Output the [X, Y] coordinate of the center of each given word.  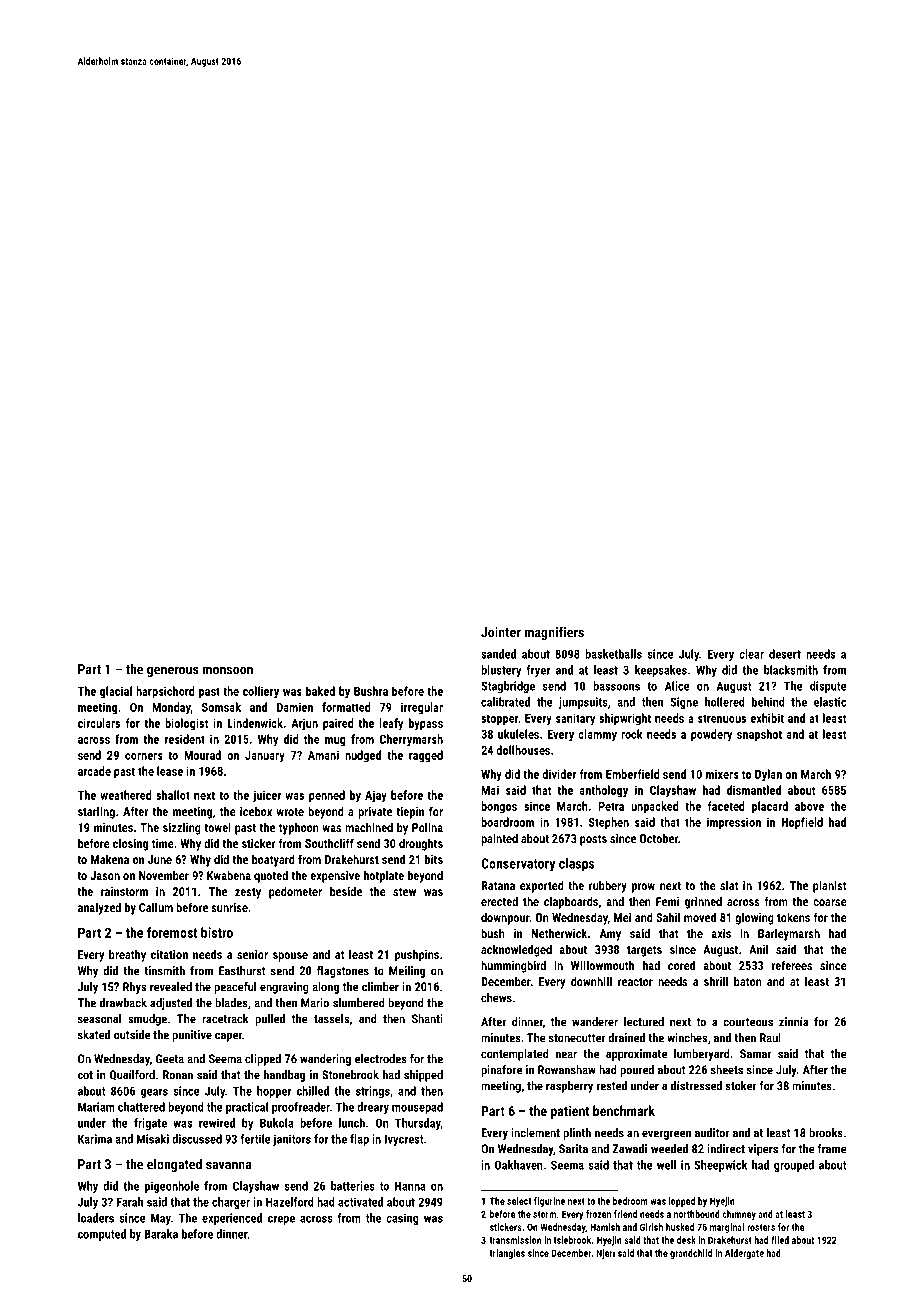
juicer [267, 796]
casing [402, 1219]
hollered [725, 702]
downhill [591, 981]
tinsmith [164, 971]
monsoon [227, 670]
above [809, 806]
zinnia [794, 1022]
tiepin [410, 813]
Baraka [161, 1234]
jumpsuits [583, 703]
